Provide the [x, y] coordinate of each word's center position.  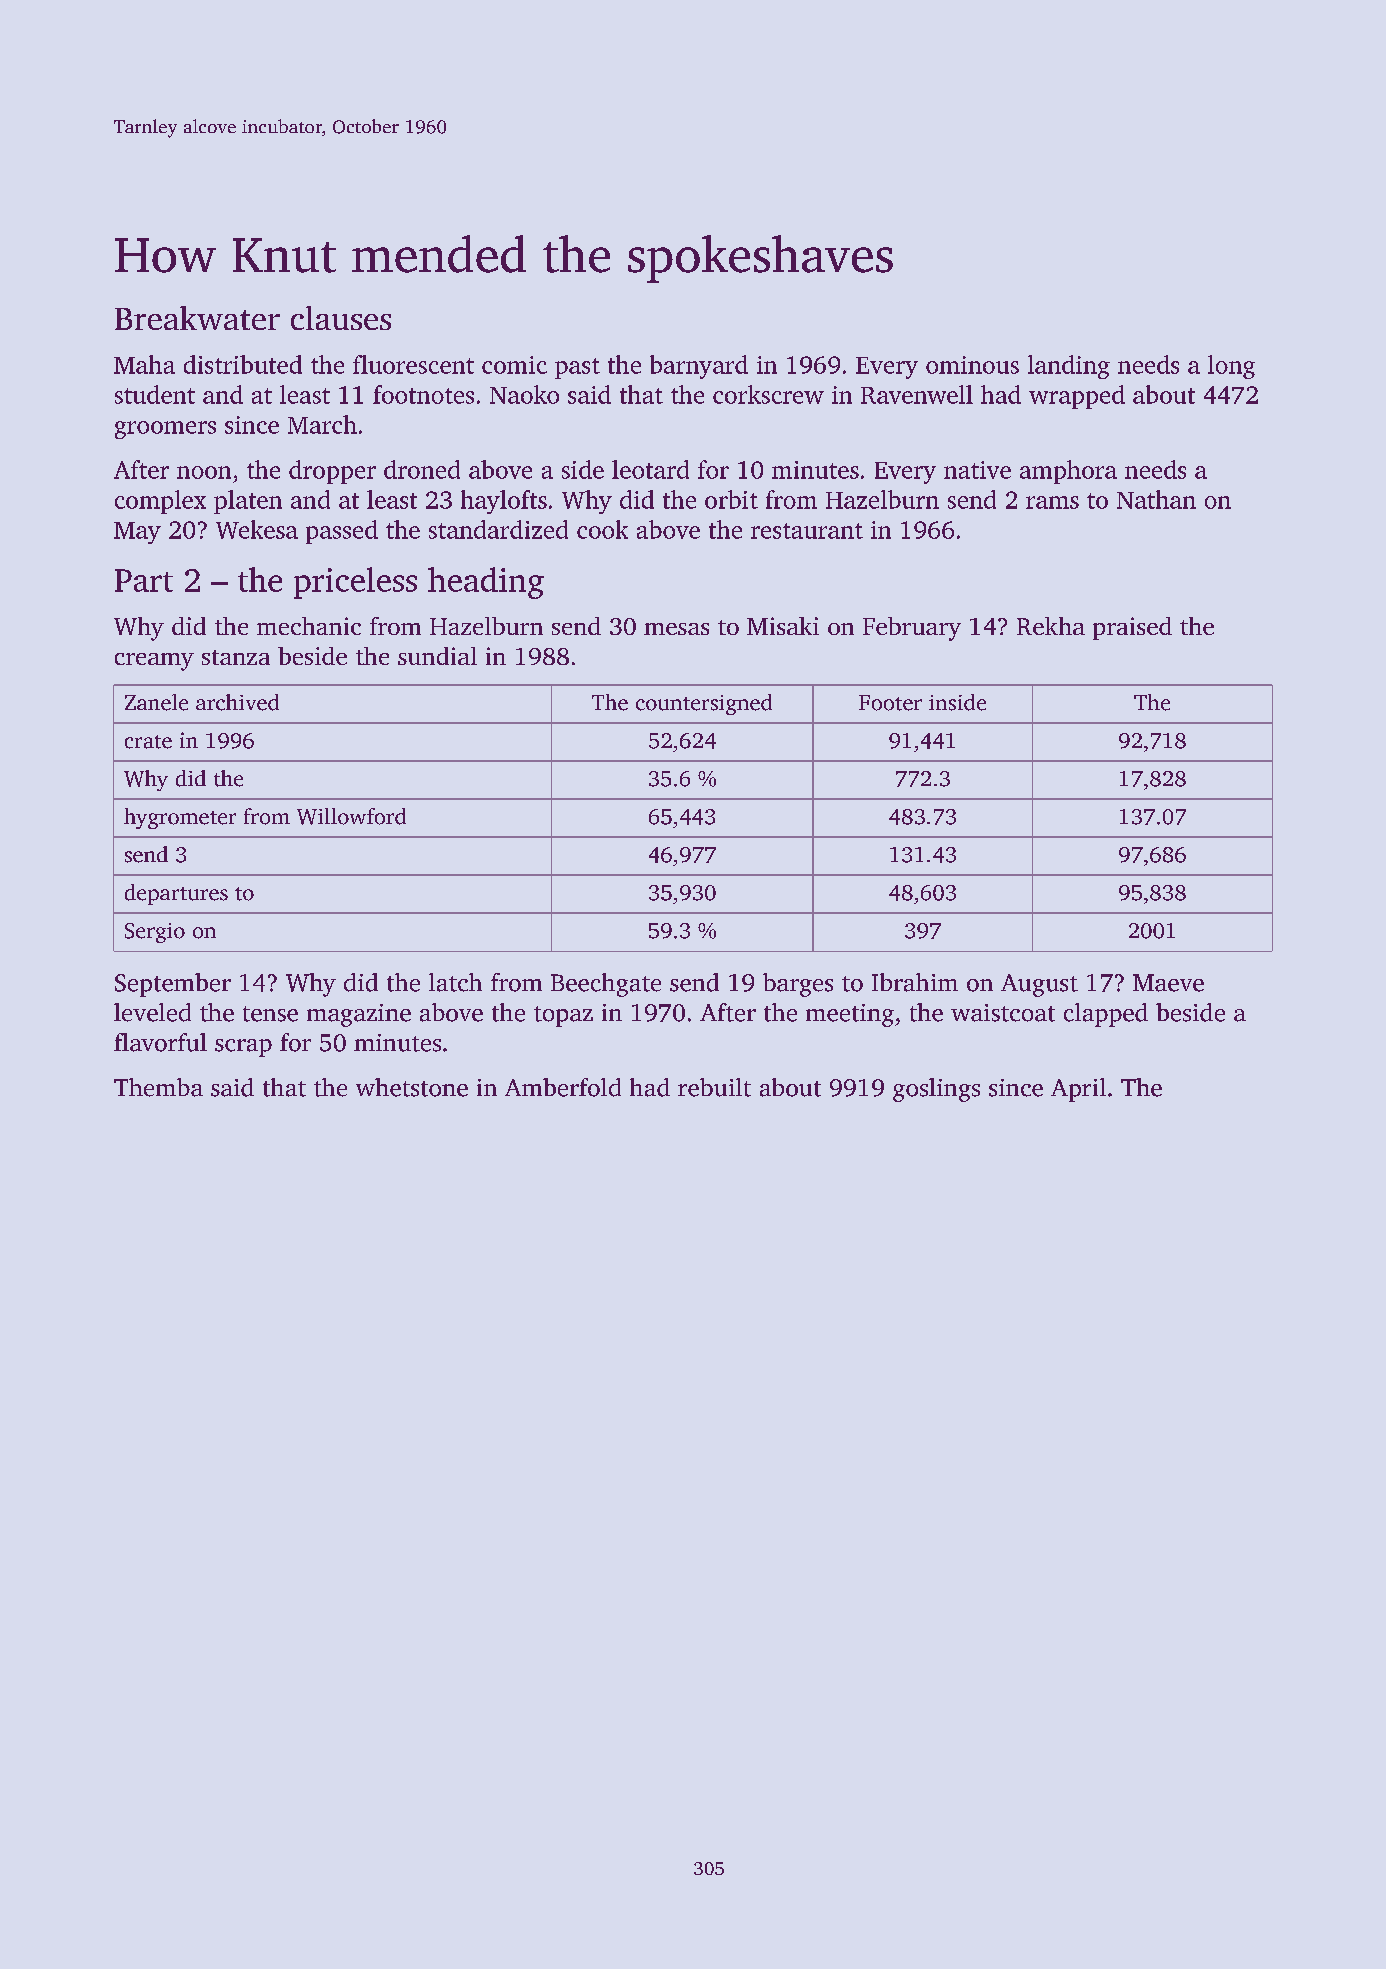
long [1231, 367]
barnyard [699, 367]
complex [160, 502]
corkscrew [768, 394]
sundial [437, 656]
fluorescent [413, 364]
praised [1132, 628]
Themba [158, 1087]
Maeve [1168, 983]
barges [798, 985]
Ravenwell [917, 394]
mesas [676, 629]
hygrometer [180, 818]
